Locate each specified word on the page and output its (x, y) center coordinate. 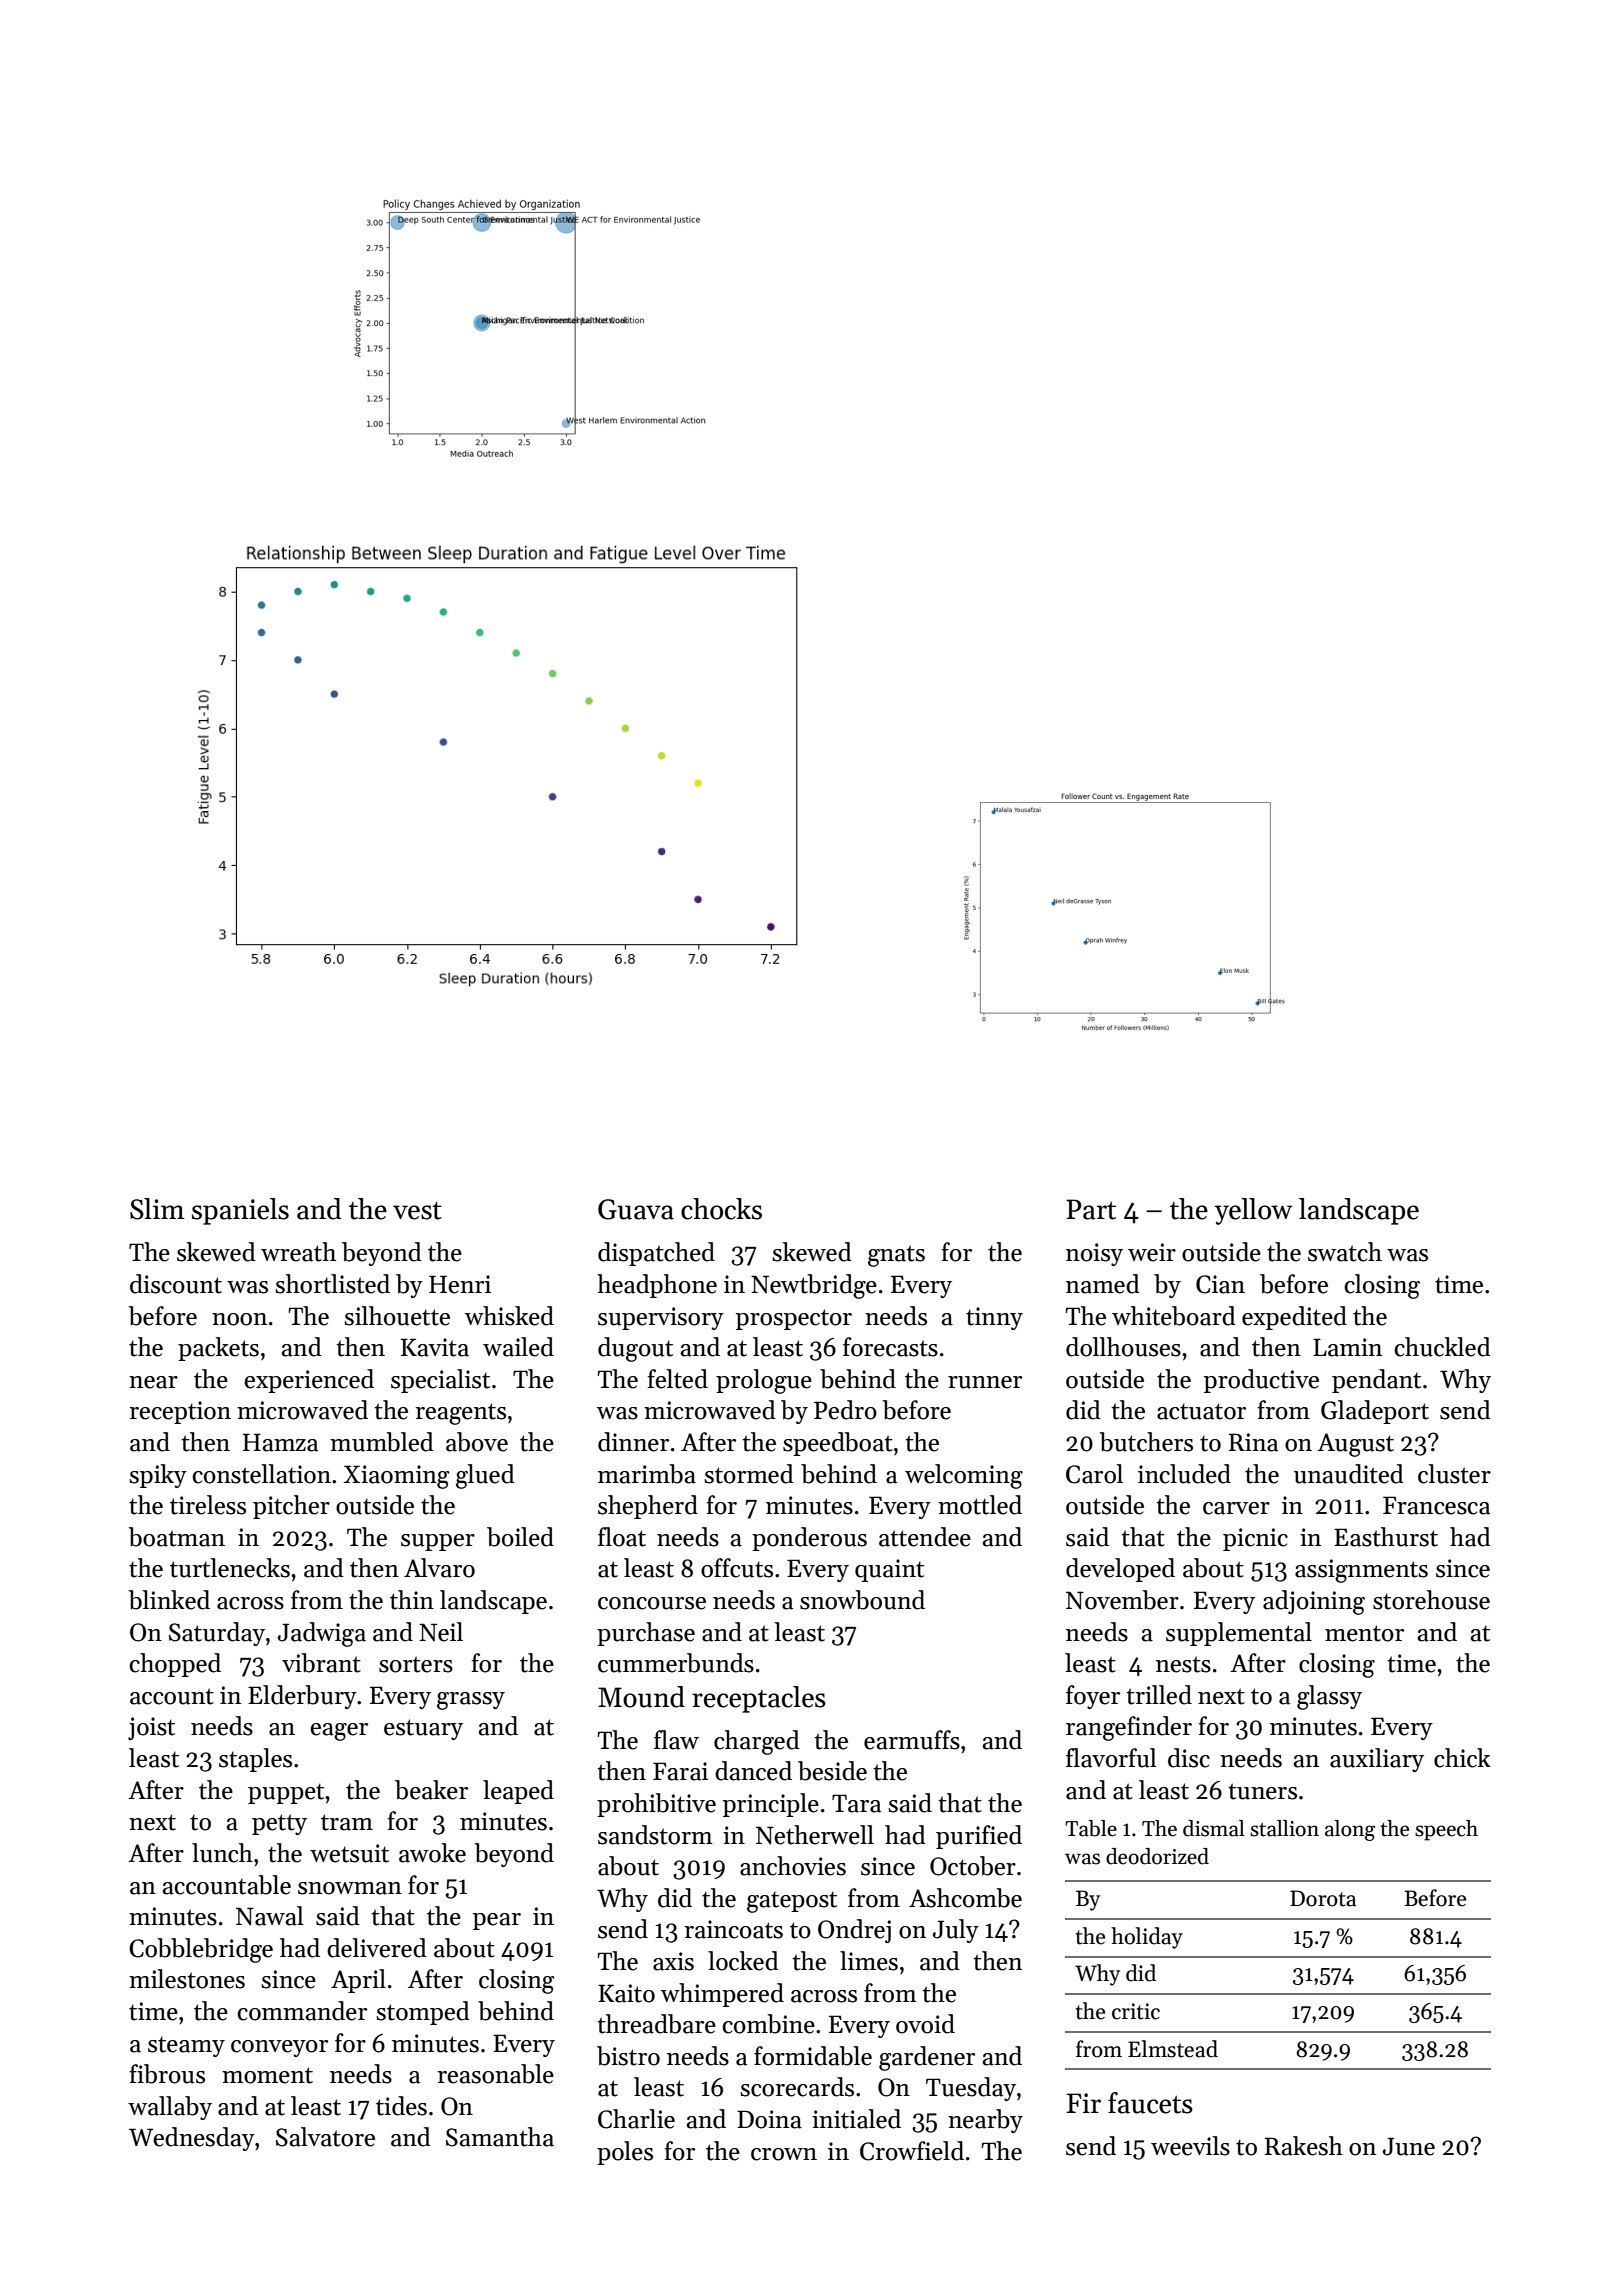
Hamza (280, 1442)
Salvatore (325, 2137)
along (1350, 1830)
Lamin (1347, 1347)
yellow (1253, 1211)
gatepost (792, 1902)
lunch (222, 1853)
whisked (509, 1316)
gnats (896, 1256)
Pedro (845, 1410)
